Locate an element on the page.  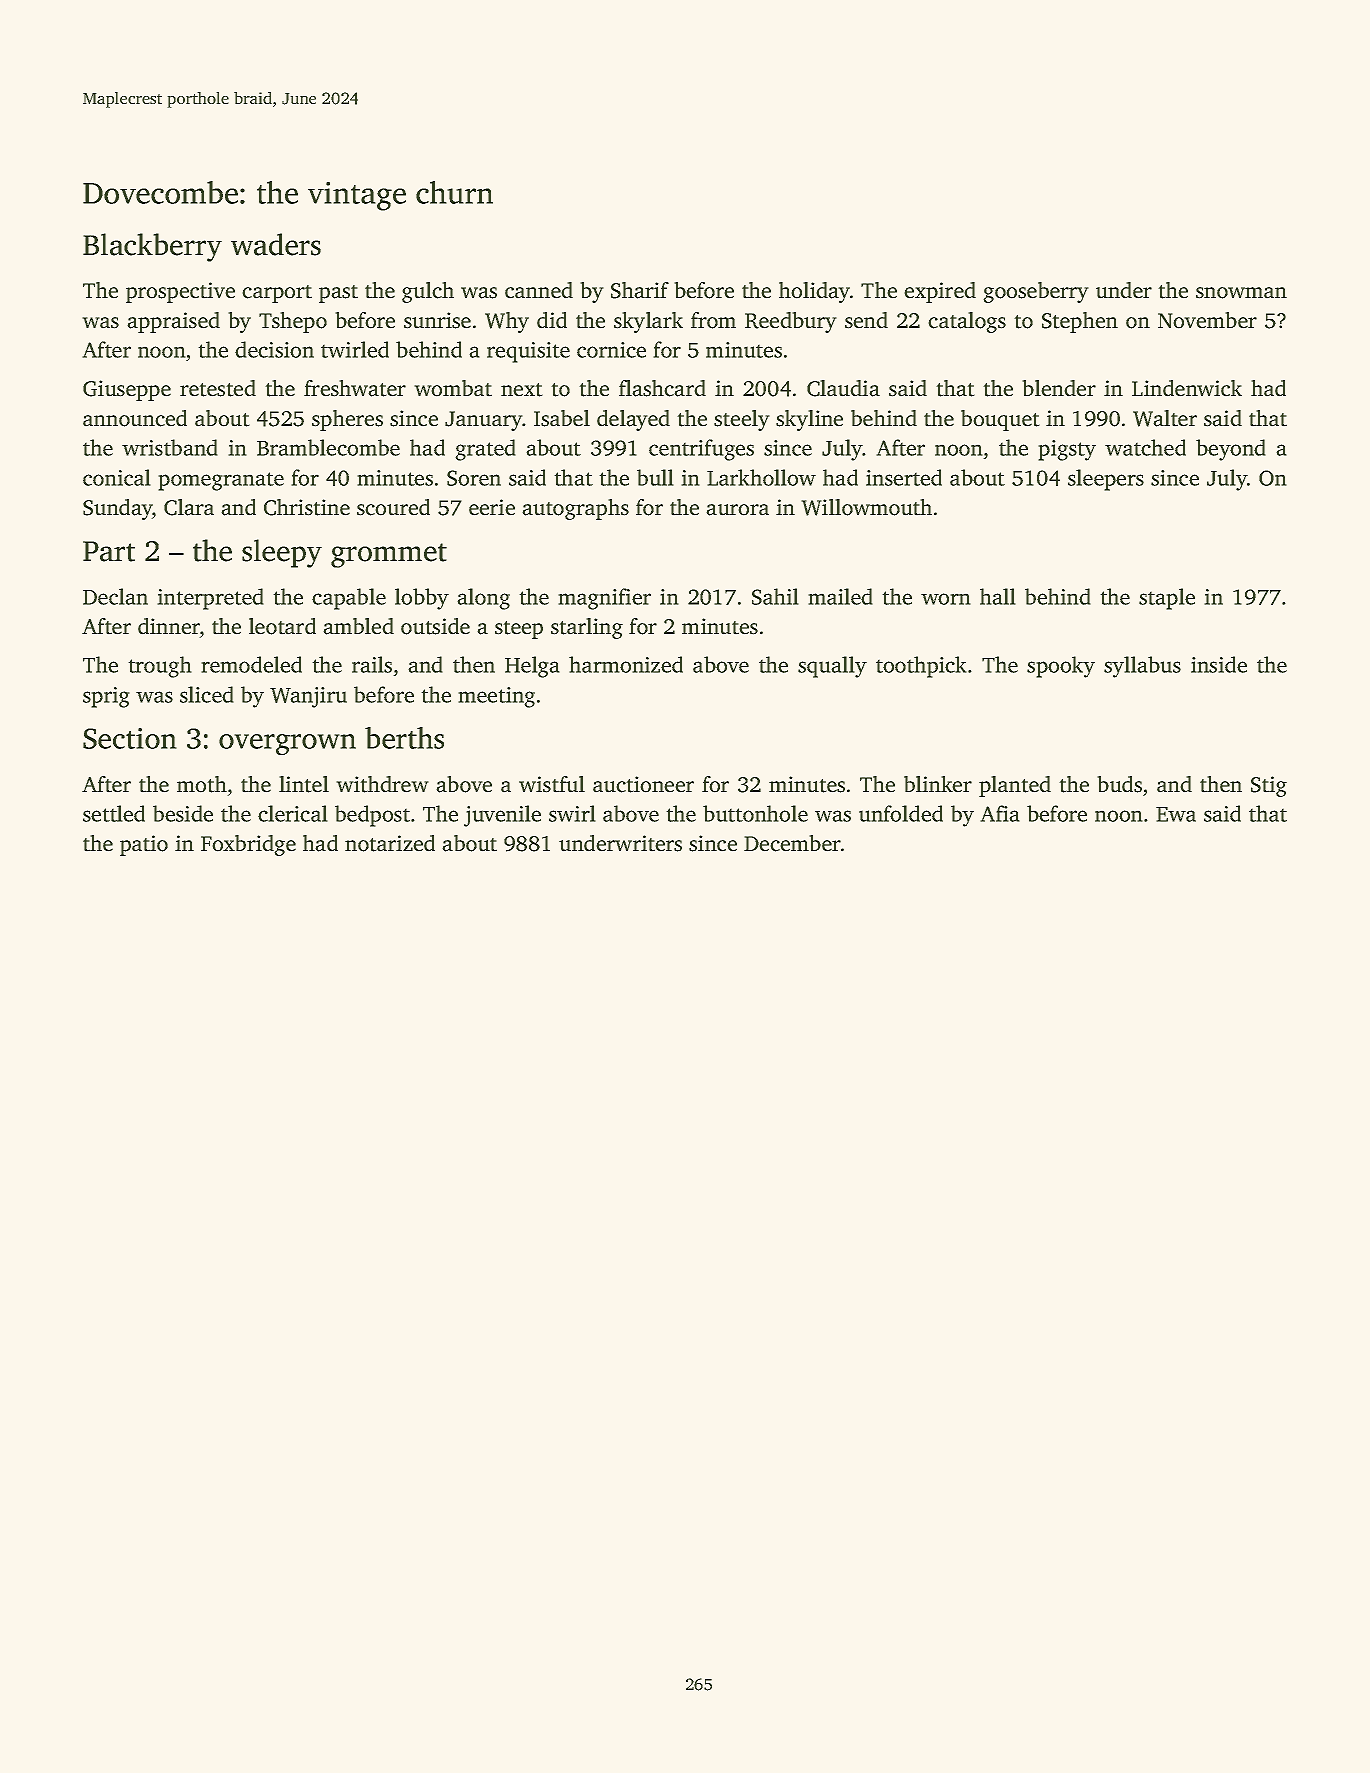
Blackberry is located at coordinates (152, 247).
